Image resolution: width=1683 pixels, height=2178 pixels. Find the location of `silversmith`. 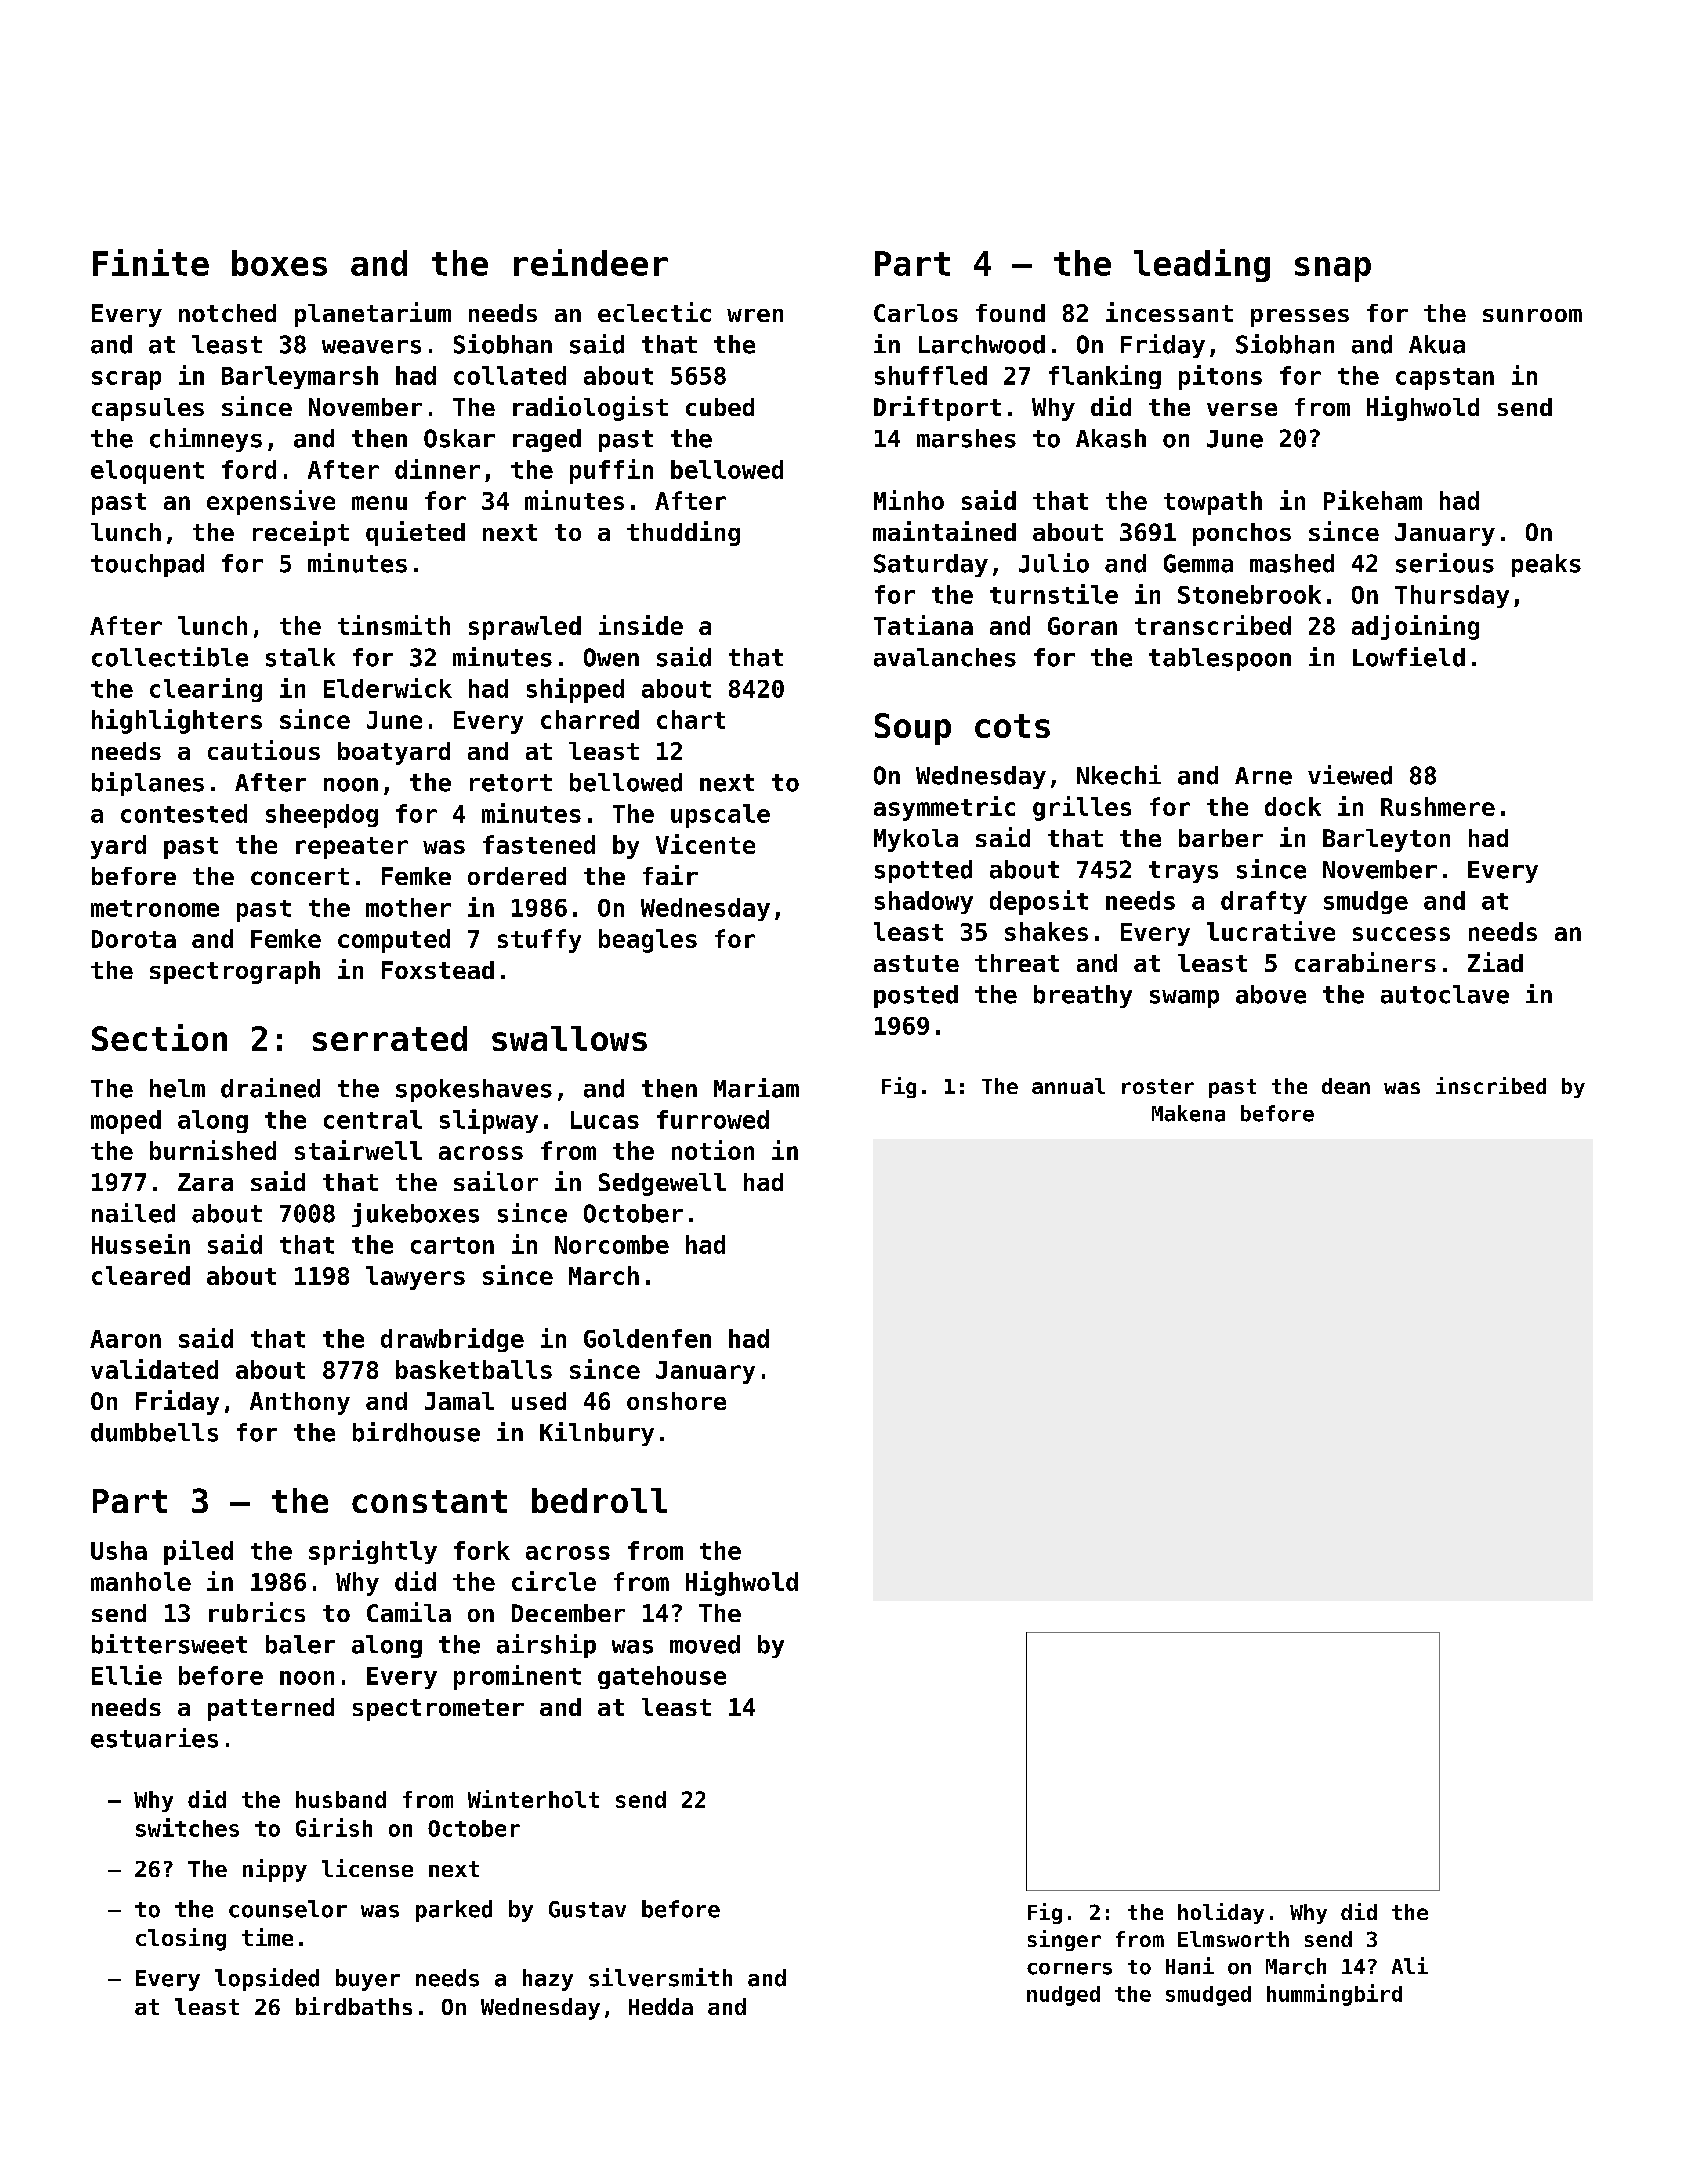

silversmith is located at coordinates (660, 1977).
